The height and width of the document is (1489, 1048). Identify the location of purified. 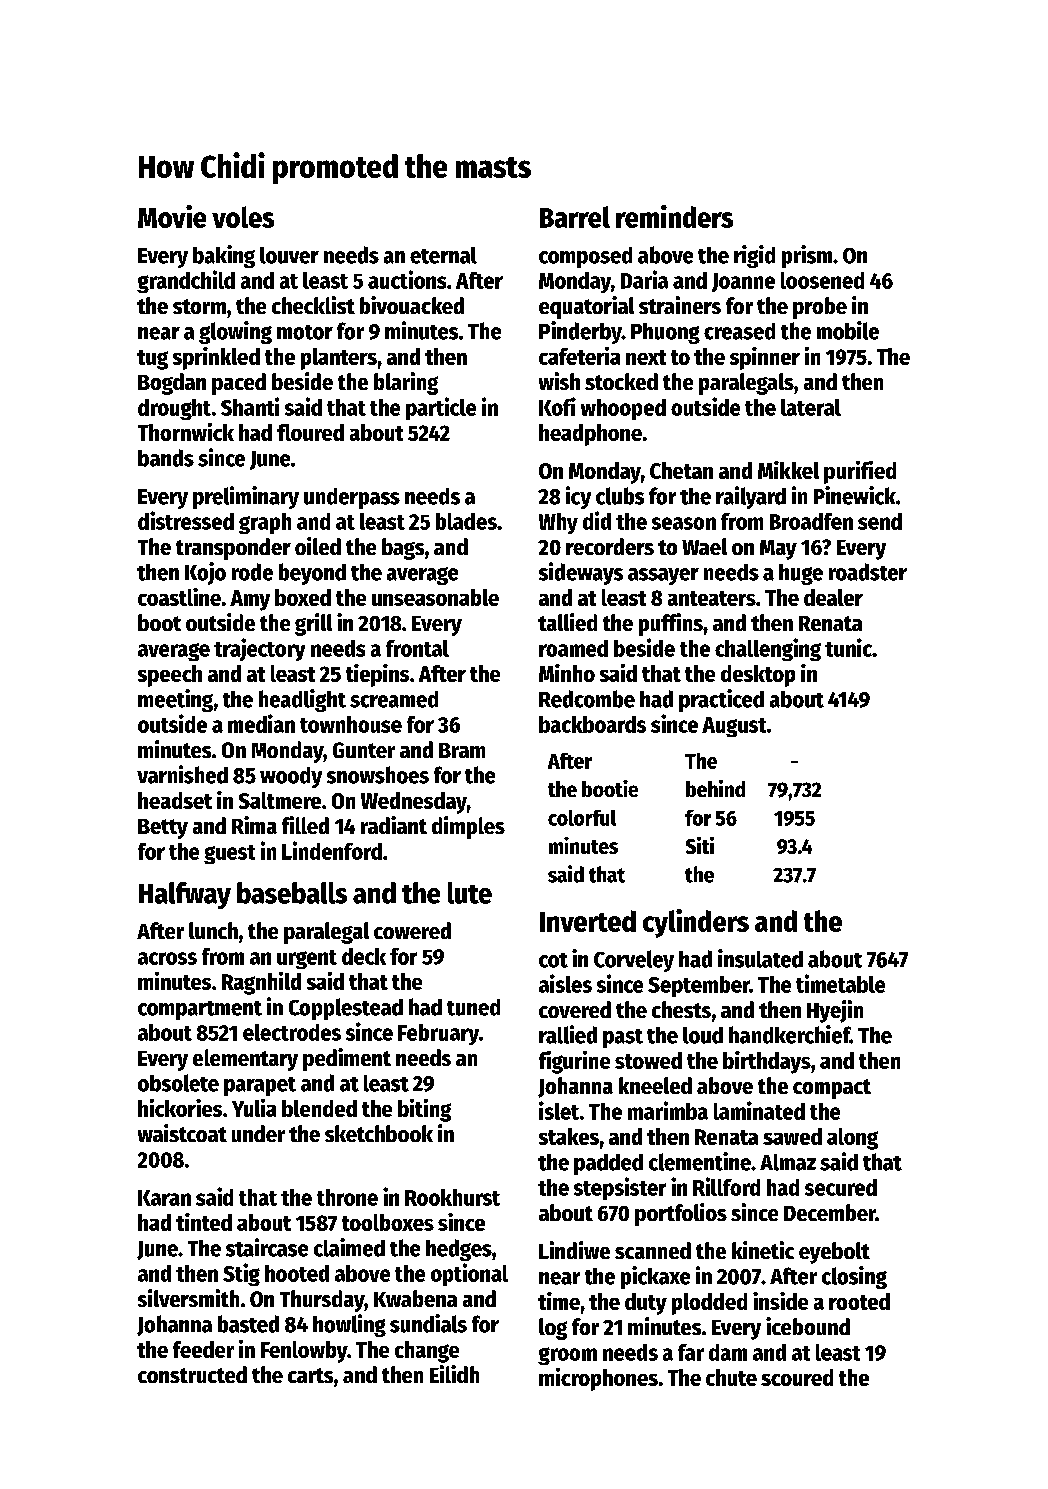
(860, 472).
